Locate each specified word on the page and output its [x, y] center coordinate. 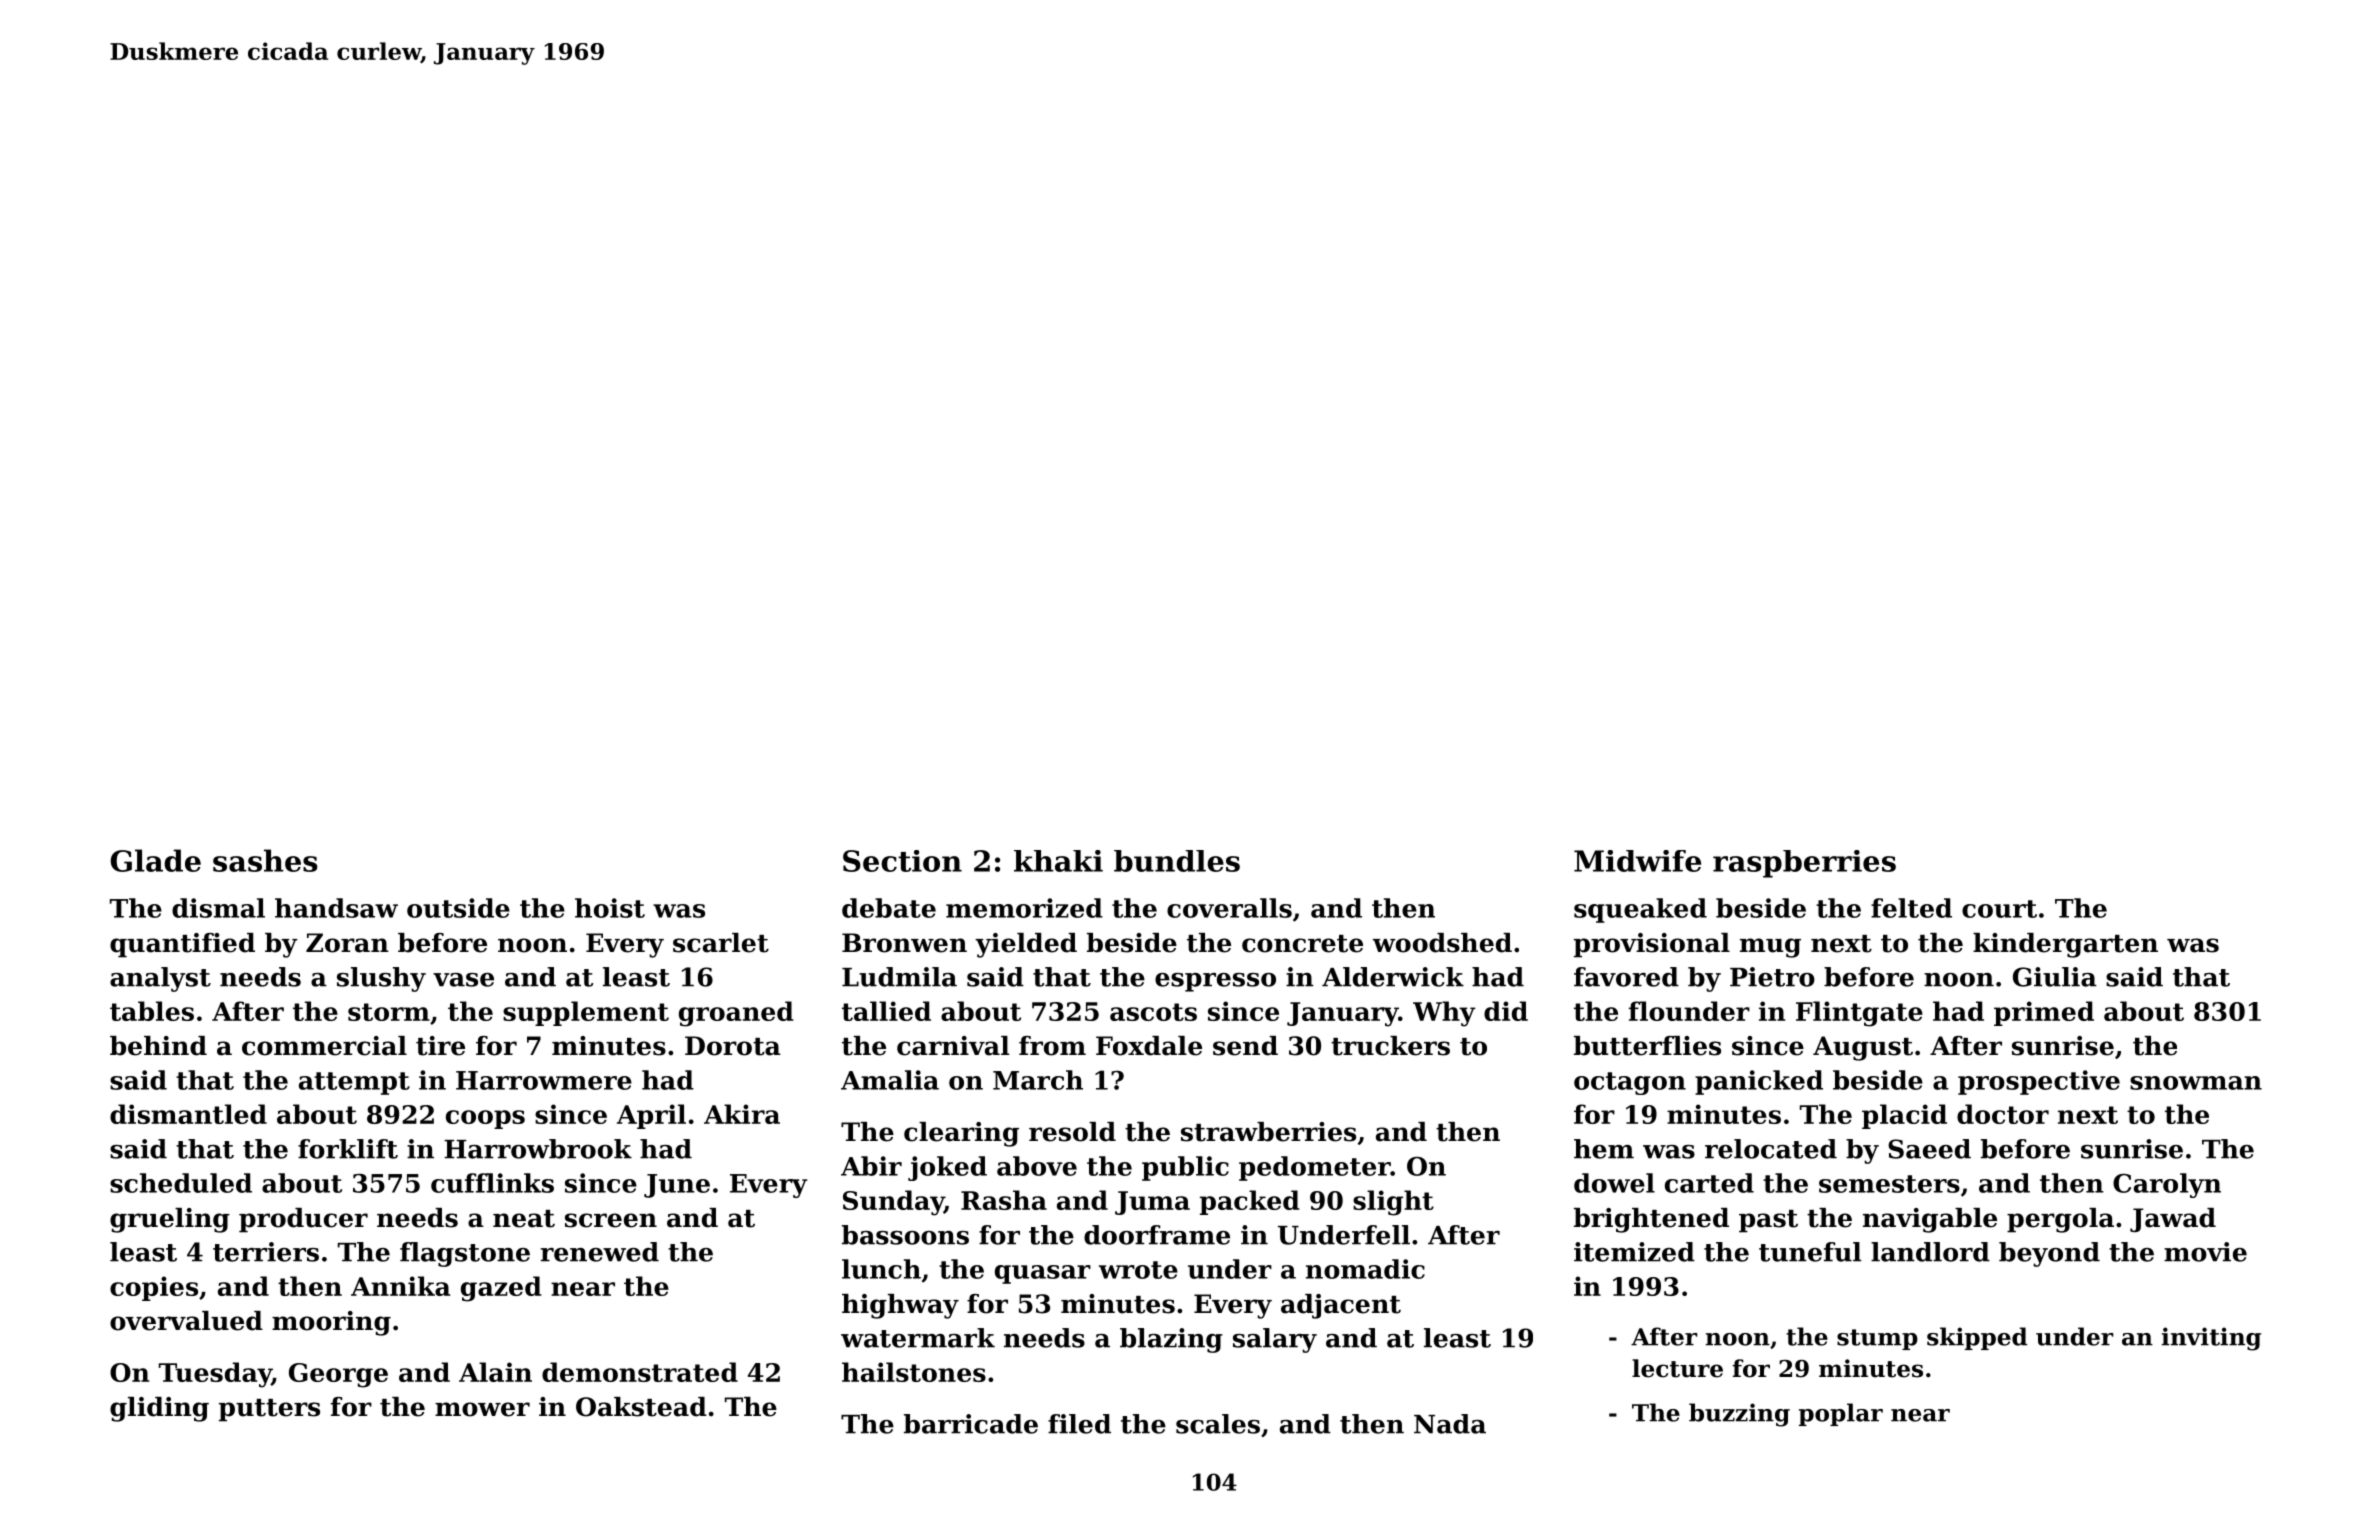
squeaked [1640, 910]
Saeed [1929, 1149]
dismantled [188, 1114]
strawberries [1268, 1132]
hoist [610, 908]
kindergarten [2065, 945]
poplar [1841, 1414]
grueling [170, 1220]
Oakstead [641, 1407]
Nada [1450, 1424]
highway [900, 1306]
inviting [2211, 1339]
